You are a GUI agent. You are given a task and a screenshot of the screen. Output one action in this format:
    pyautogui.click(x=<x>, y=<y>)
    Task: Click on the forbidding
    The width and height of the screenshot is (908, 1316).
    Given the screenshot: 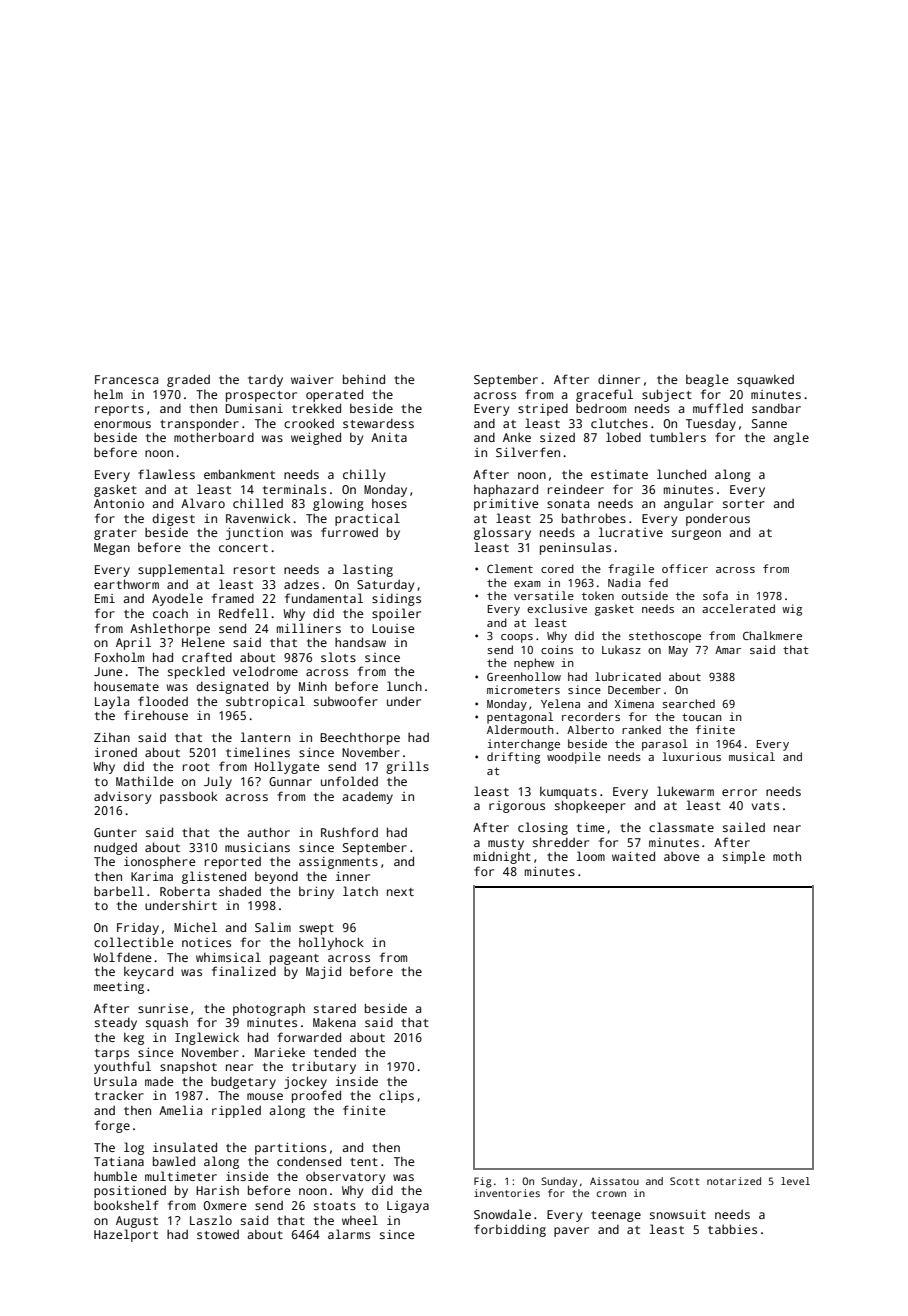 What is the action you would take?
    pyautogui.click(x=510, y=1230)
